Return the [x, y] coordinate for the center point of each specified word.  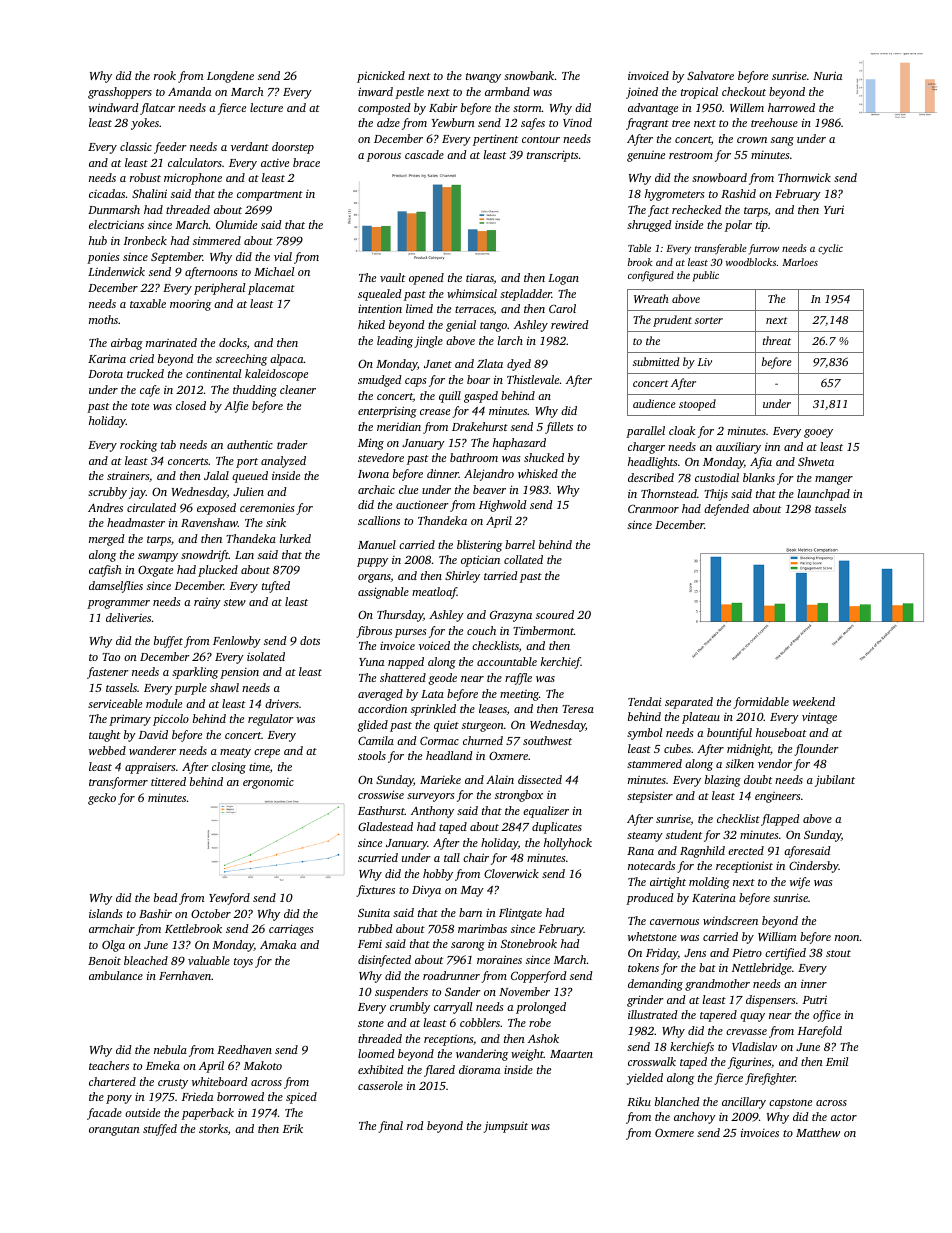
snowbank [529, 75]
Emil [837, 1061]
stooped [697, 405]
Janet [438, 364]
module [164, 703]
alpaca [287, 360]
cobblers [480, 1022]
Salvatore [710, 75]
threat [777, 340]
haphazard [519, 444]
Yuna [371, 662]
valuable [209, 960]
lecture [266, 107]
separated [689, 703]
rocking [138, 446]
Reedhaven [244, 1049]
